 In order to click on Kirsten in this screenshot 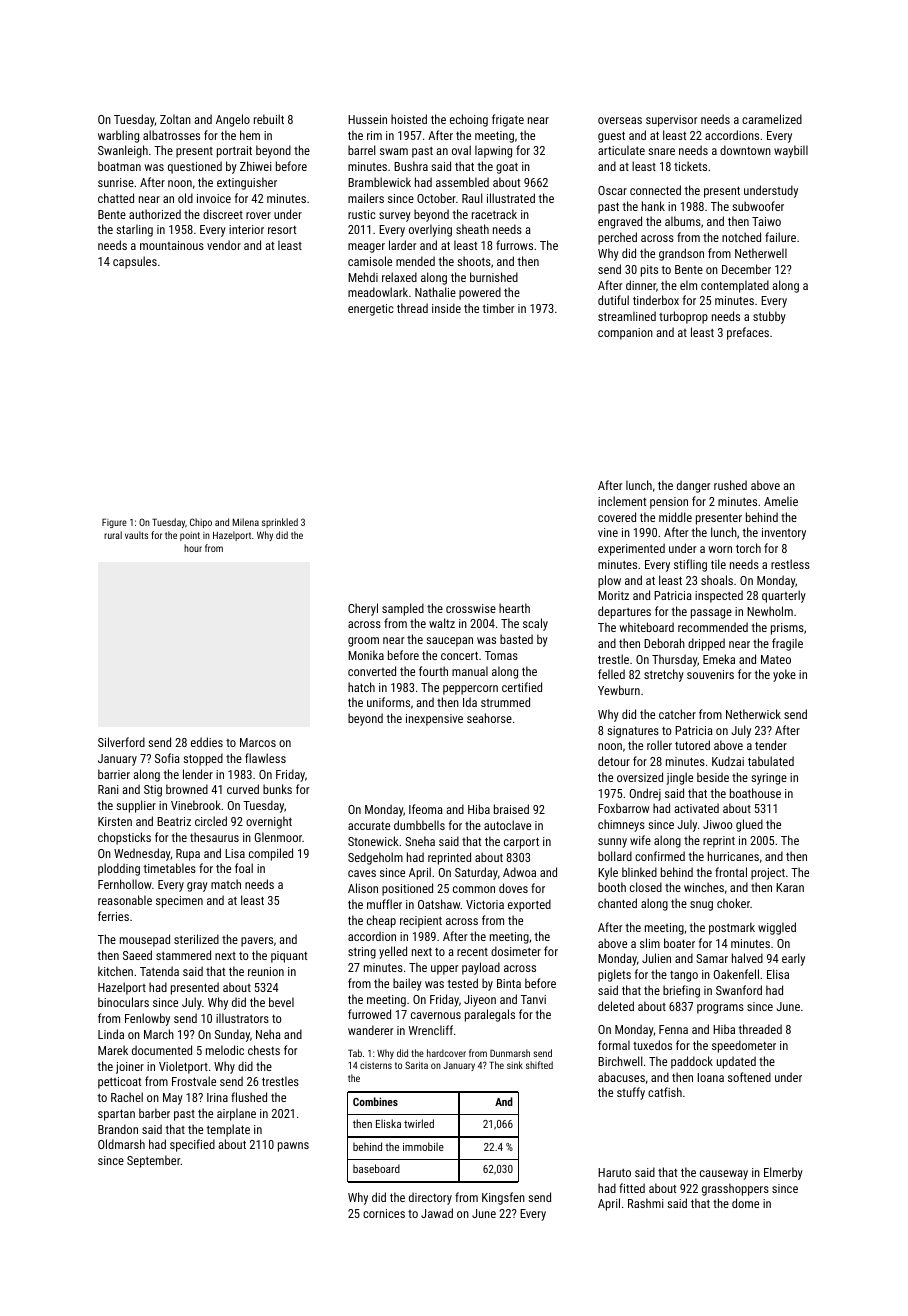, I will do `click(115, 821)`.
